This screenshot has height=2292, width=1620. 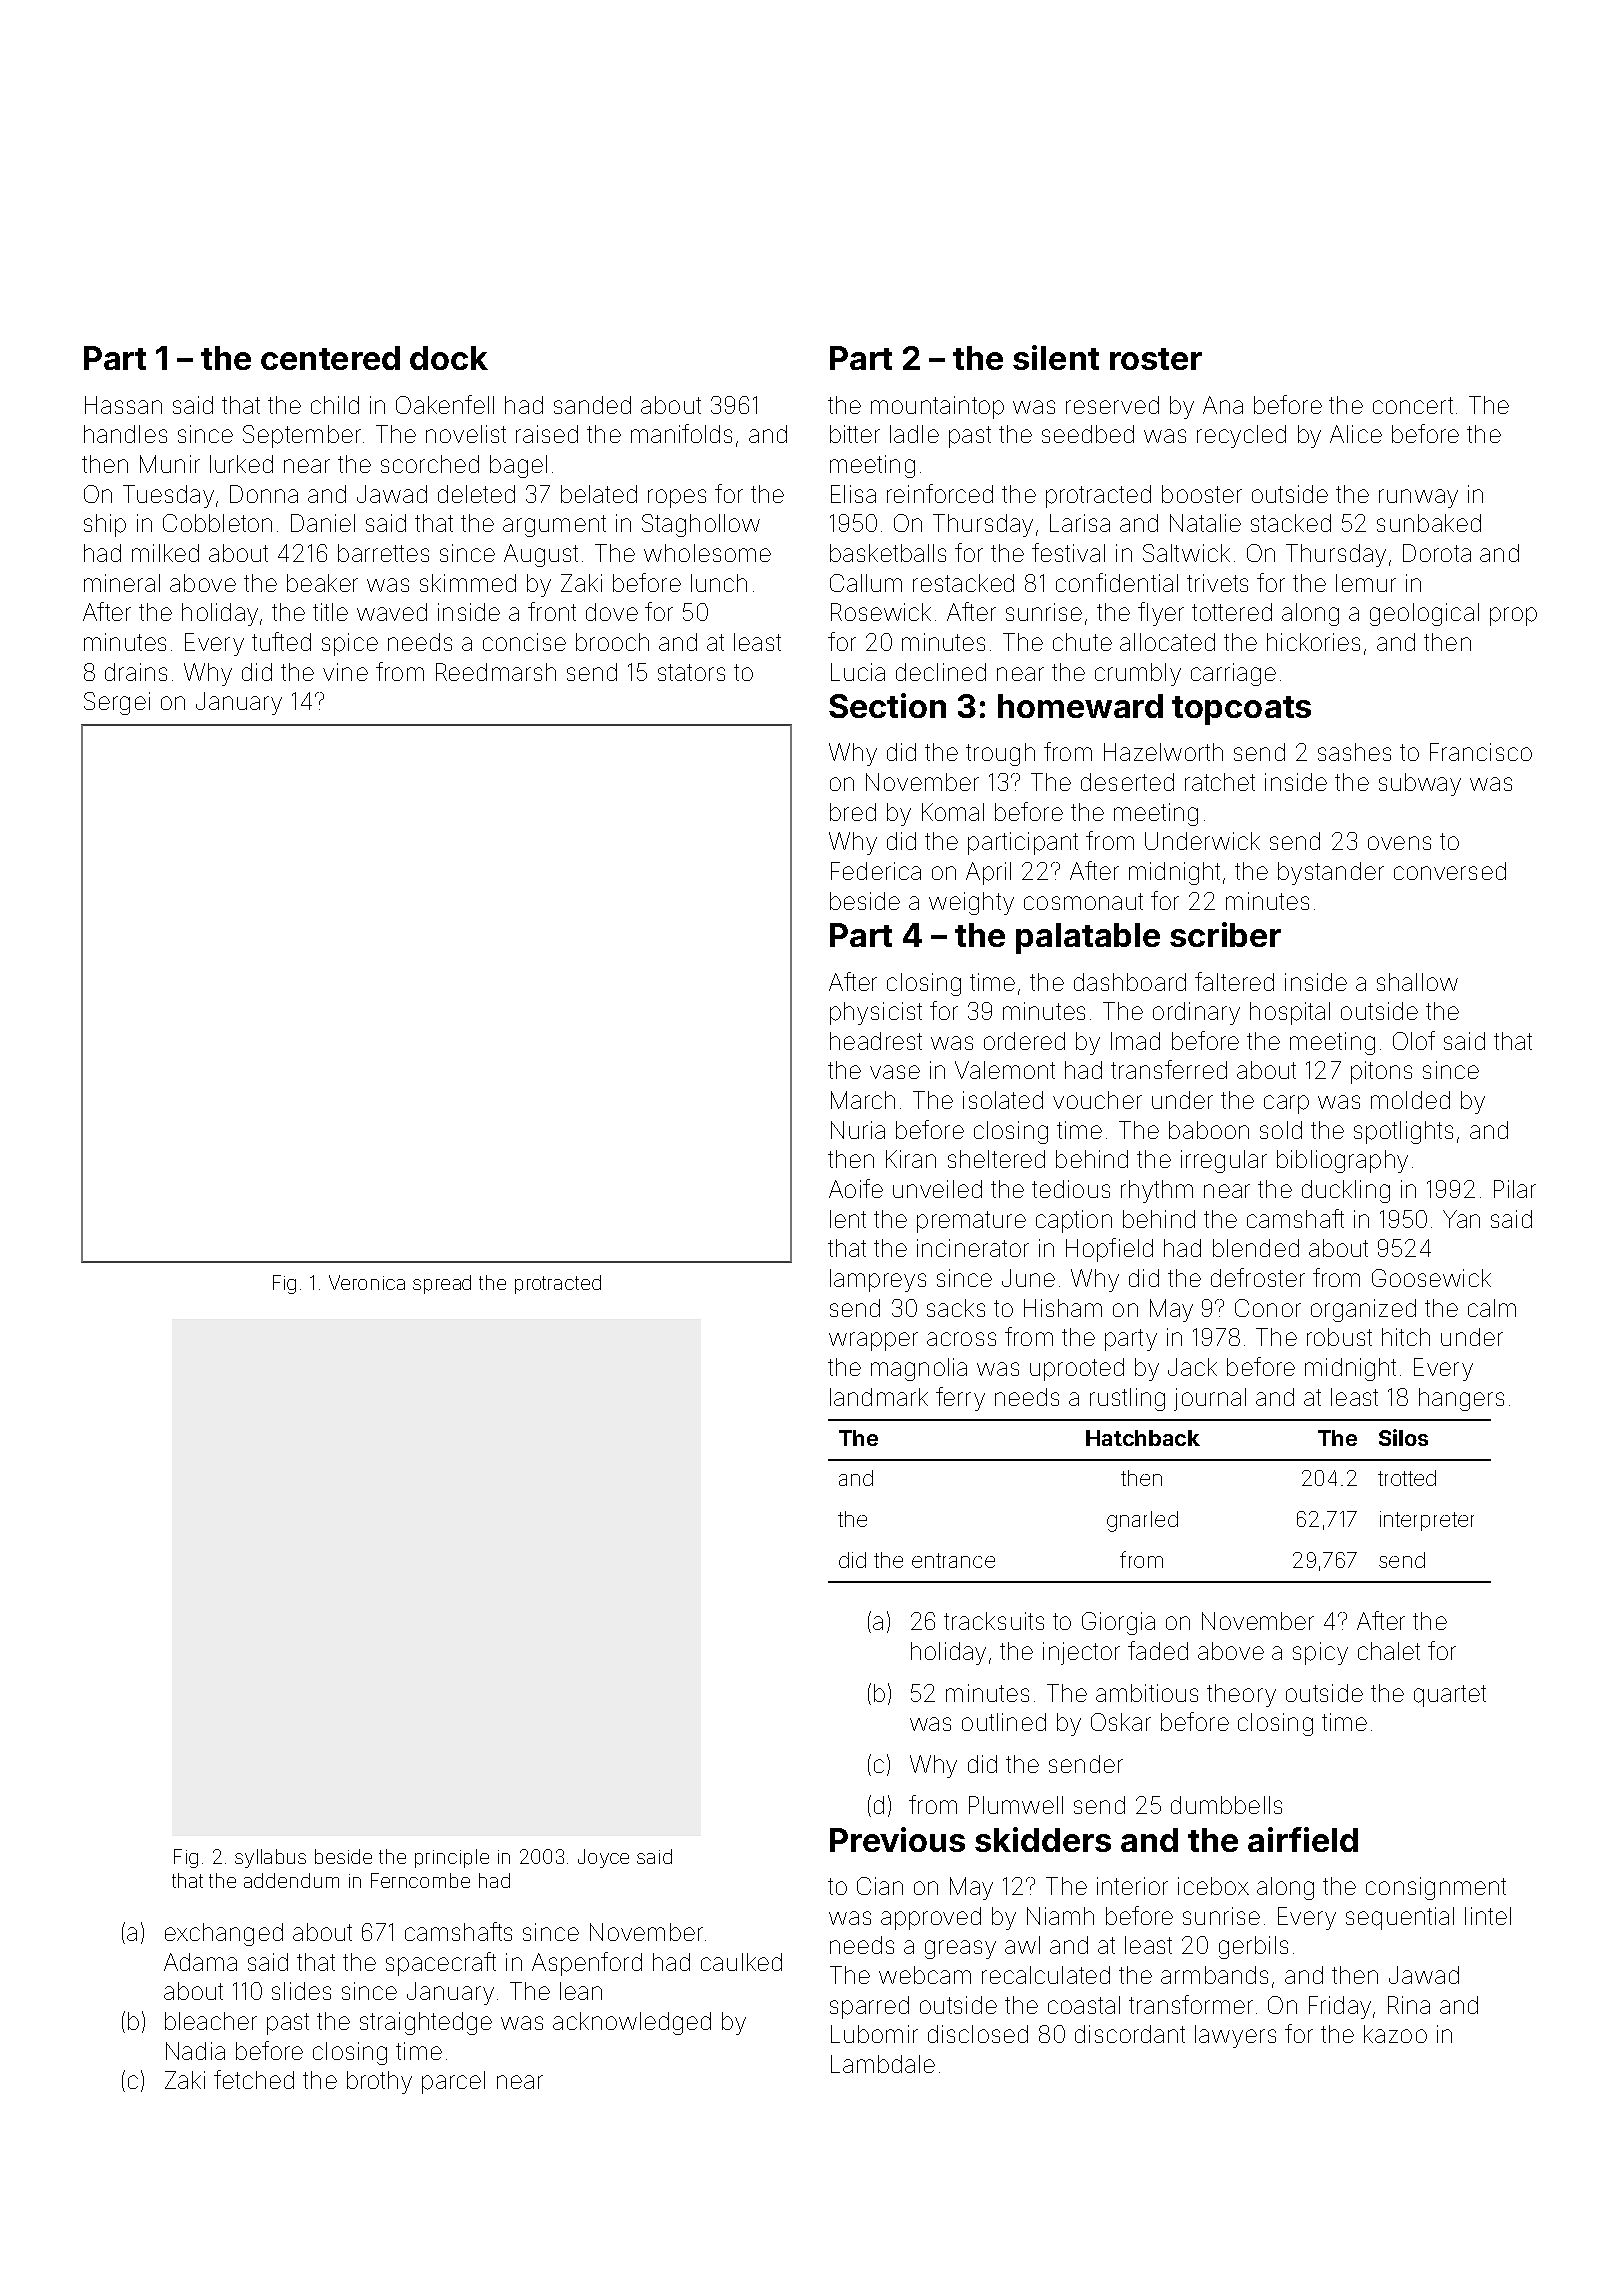 I want to click on syllabus, so click(x=270, y=1858).
